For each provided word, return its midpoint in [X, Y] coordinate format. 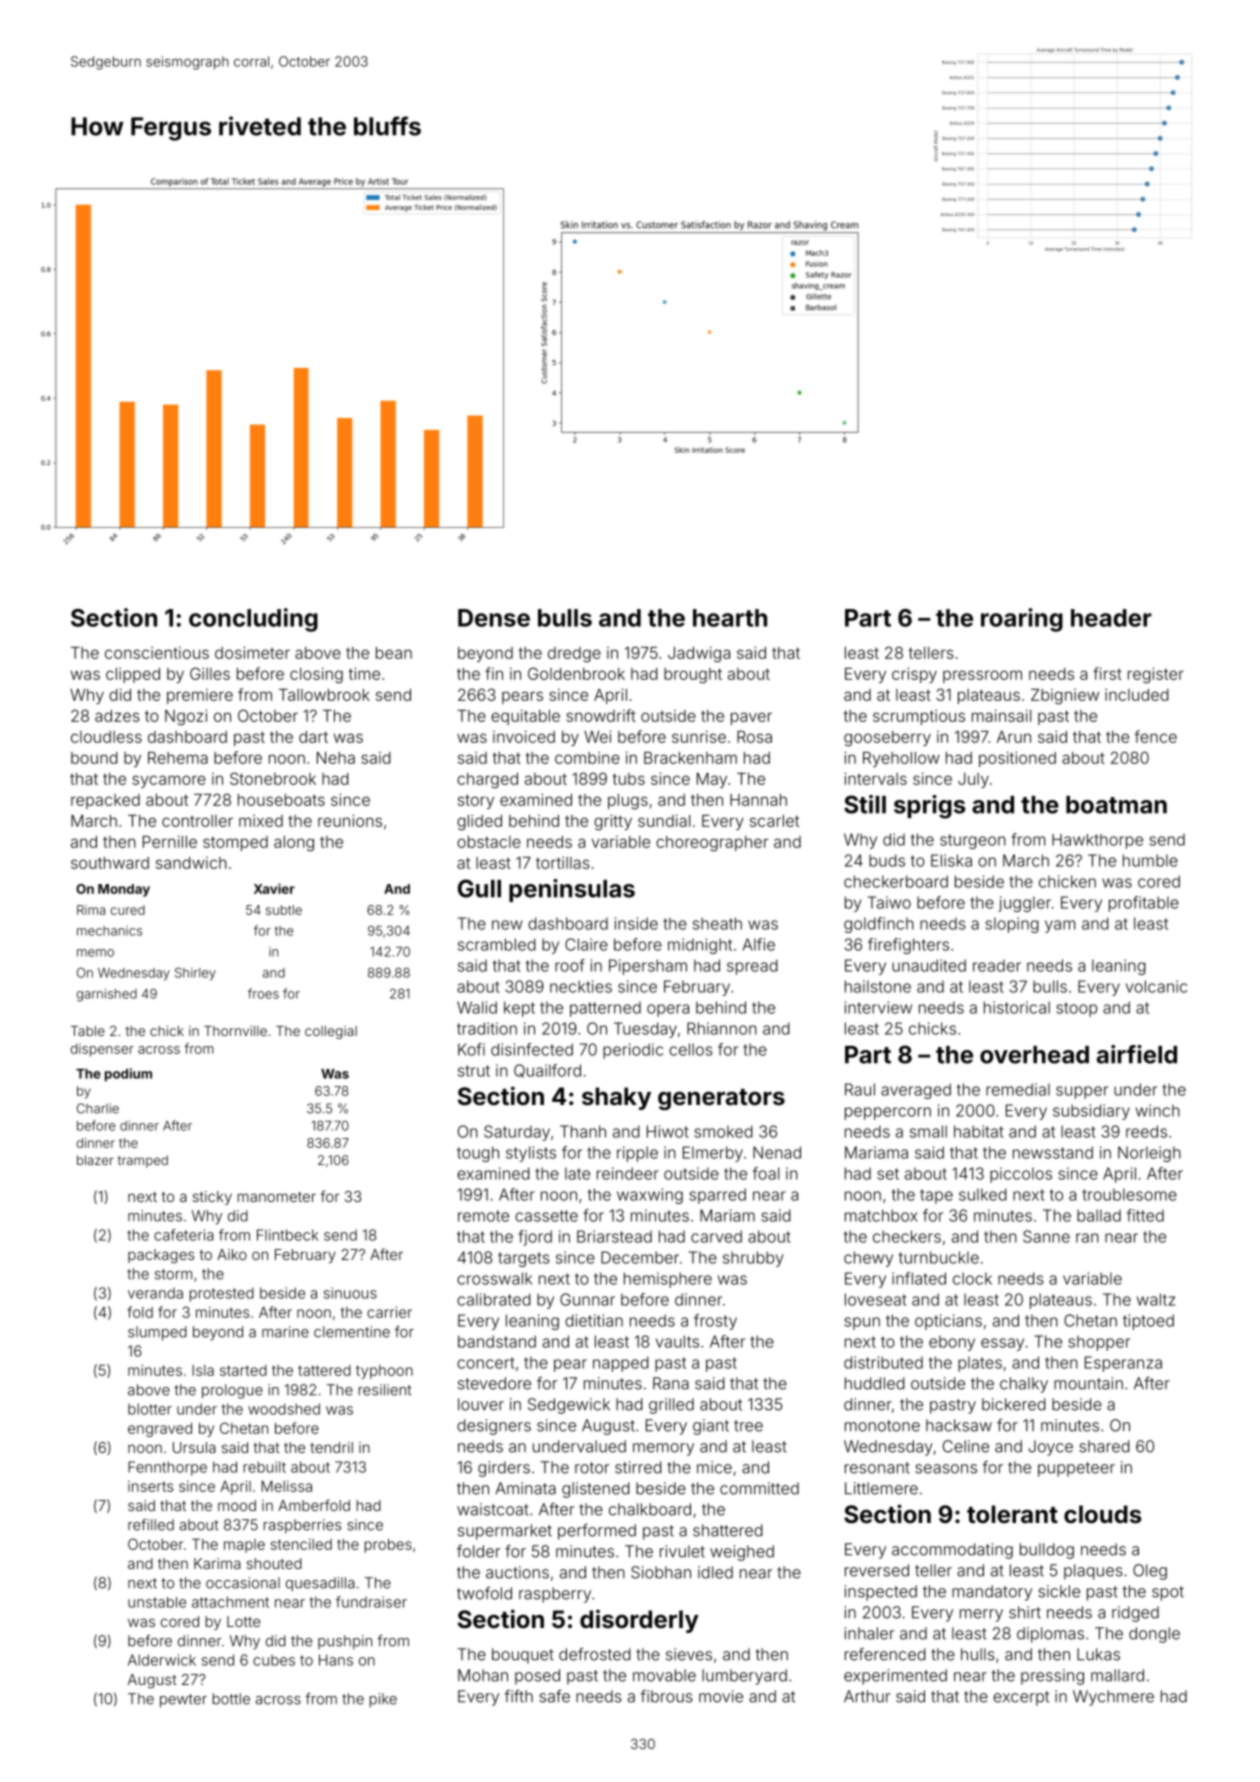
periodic [633, 1051]
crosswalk [494, 1278]
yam [1060, 926]
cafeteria [184, 1235]
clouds [1102, 1514]
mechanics [109, 931]
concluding [253, 620]
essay [1002, 1344]
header [1111, 618]
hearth [730, 618]
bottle [231, 1699]
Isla [203, 1370]
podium [128, 1074]
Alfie [759, 944]
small [928, 1131]
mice [714, 1467]
